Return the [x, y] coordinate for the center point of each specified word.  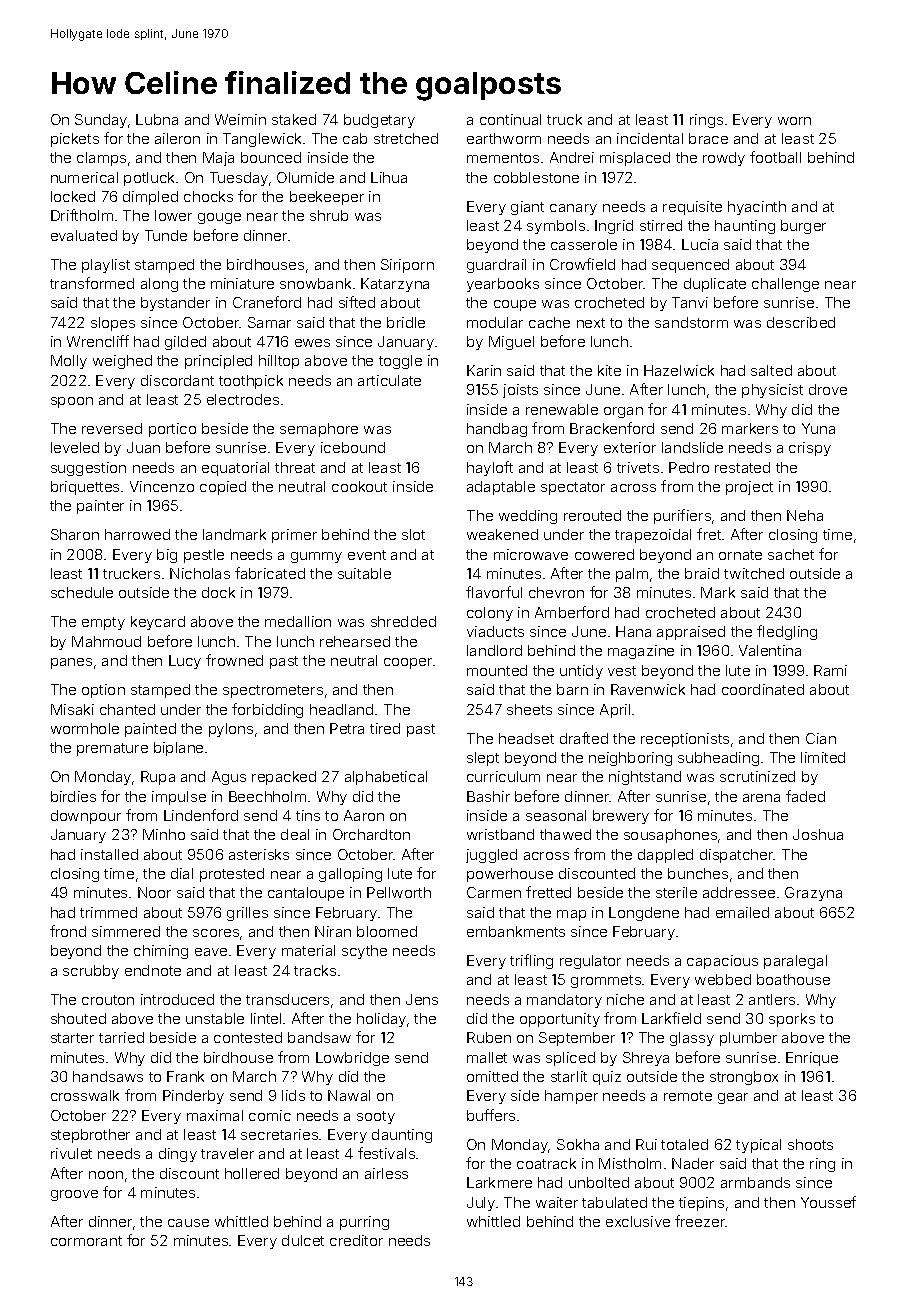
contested [248, 1037]
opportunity [560, 1020]
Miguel [511, 343]
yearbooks [503, 285]
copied [223, 488]
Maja [218, 159]
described [801, 322]
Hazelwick [679, 370]
